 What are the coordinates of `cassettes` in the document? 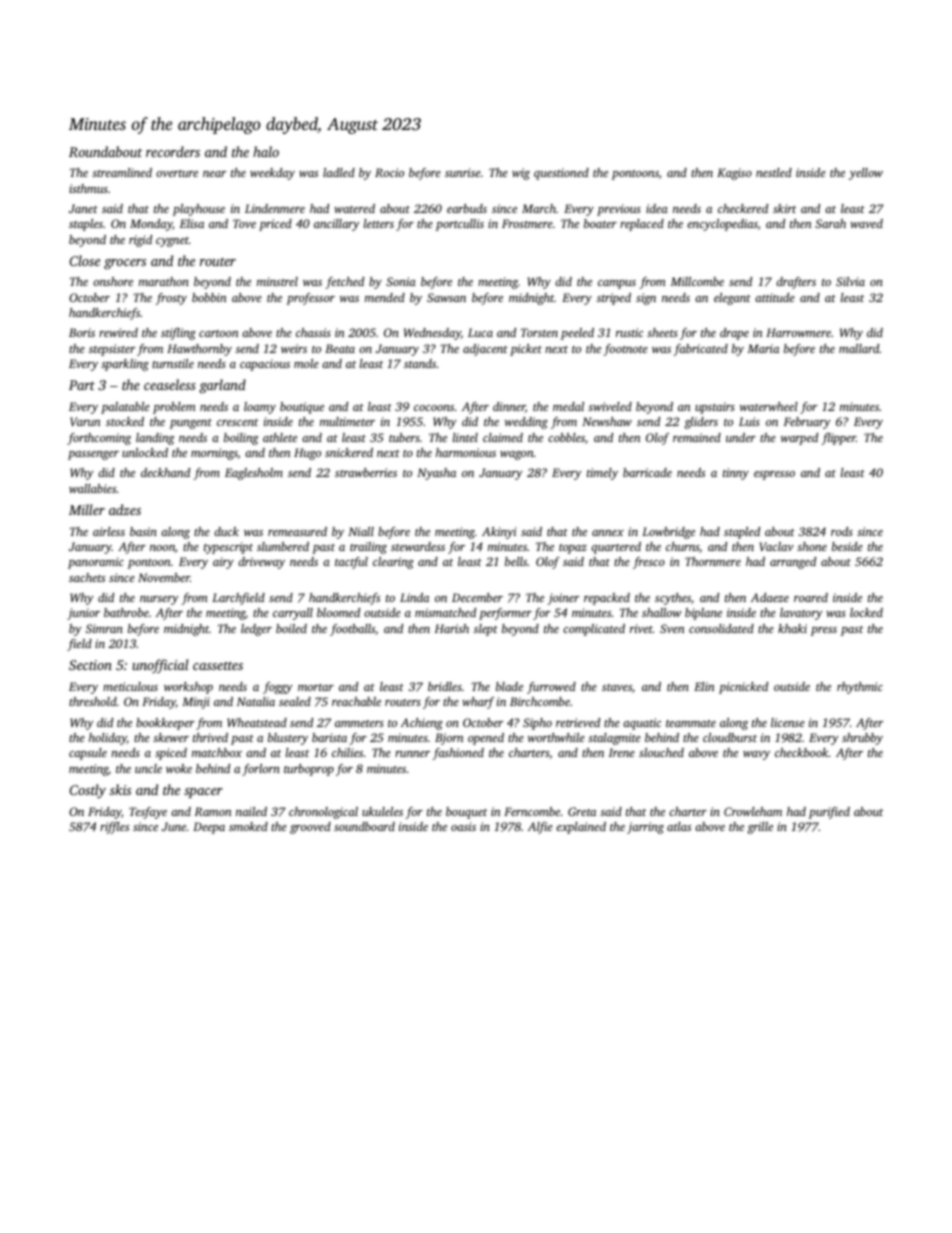 It's located at (218, 666).
